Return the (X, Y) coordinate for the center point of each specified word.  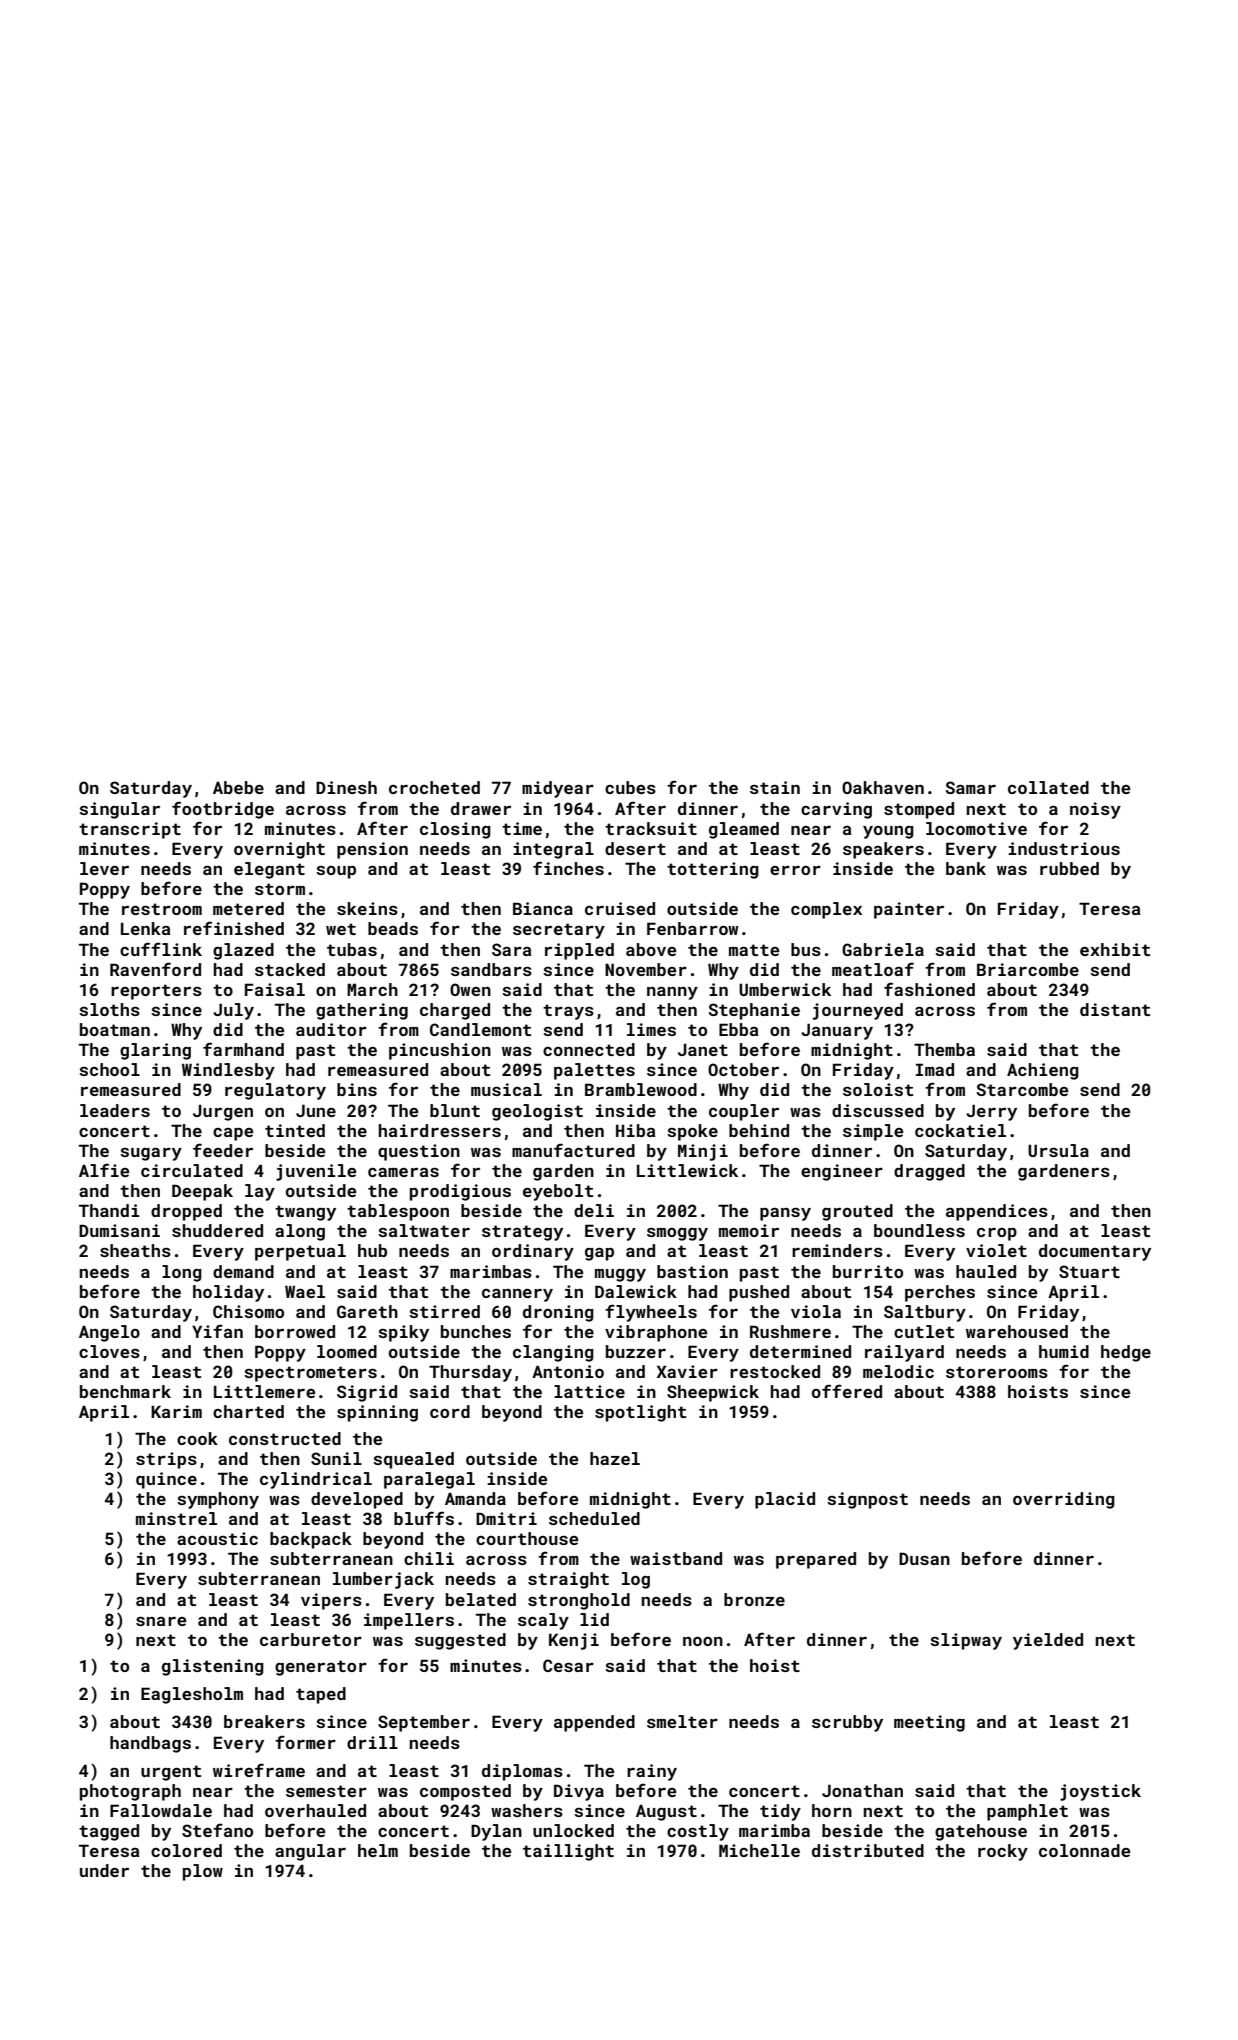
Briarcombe (1028, 969)
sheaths (135, 1250)
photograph (130, 1792)
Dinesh (346, 787)
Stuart (1089, 1271)
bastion (692, 1271)
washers (527, 1810)
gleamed (744, 830)
